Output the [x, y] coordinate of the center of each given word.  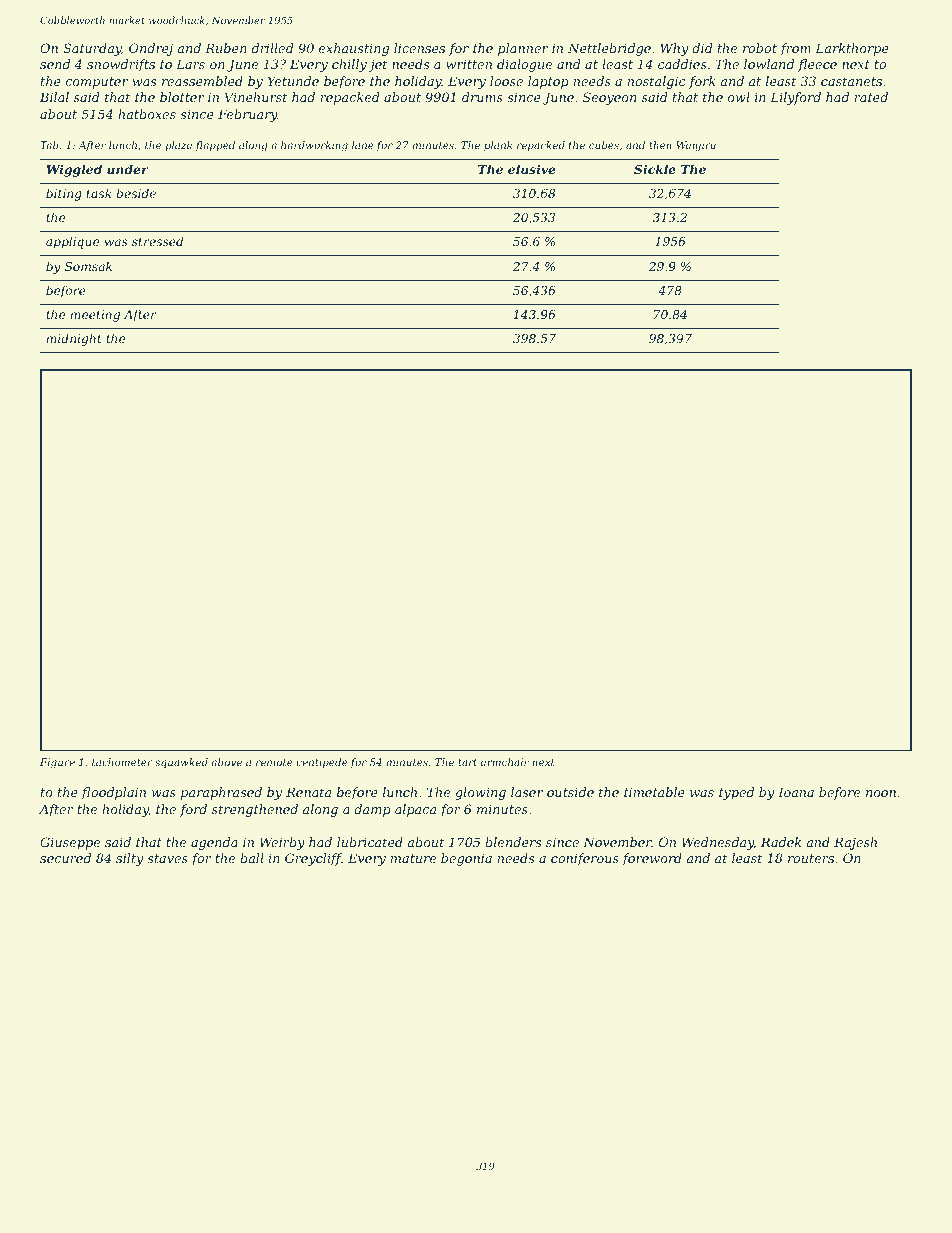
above [226, 762]
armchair [505, 762]
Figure [57, 763]
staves [167, 858]
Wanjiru [696, 146]
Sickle [655, 169]
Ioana [796, 792]
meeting [95, 316]
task [99, 193]
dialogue [524, 65]
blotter [182, 97]
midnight [74, 339]
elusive [531, 169]
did [702, 48]
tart [467, 762]
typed [736, 793]
